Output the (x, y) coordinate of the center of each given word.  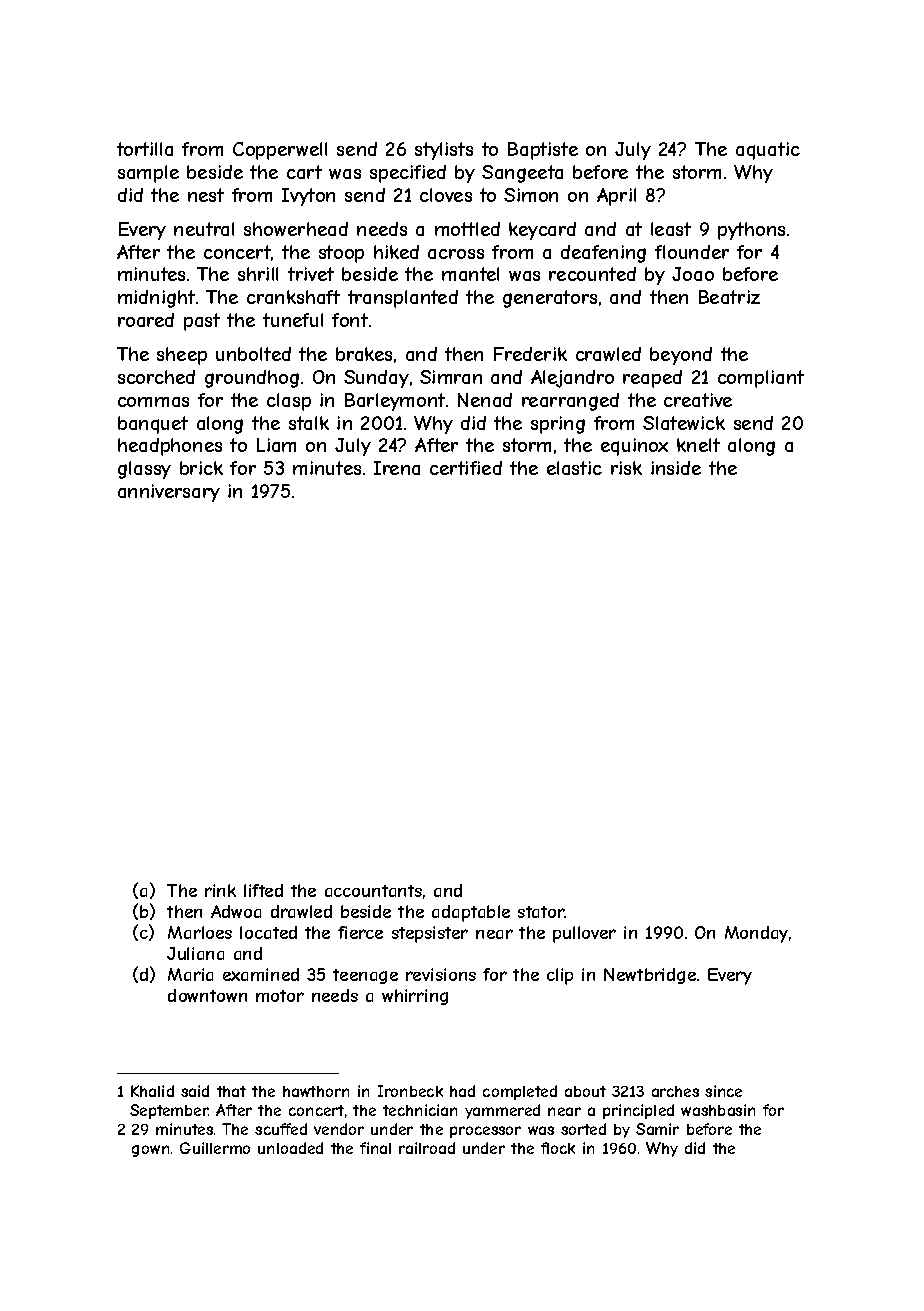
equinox (634, 447)
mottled (467, 229)
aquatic (768, 151)
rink (220, 890)
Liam (276, 445)
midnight (156, 299)
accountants (373, 891)
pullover (584, 934)
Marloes (200, 932)
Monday (756, 934)
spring (558, 425)
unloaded (290, 1148)
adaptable (471, 913)
